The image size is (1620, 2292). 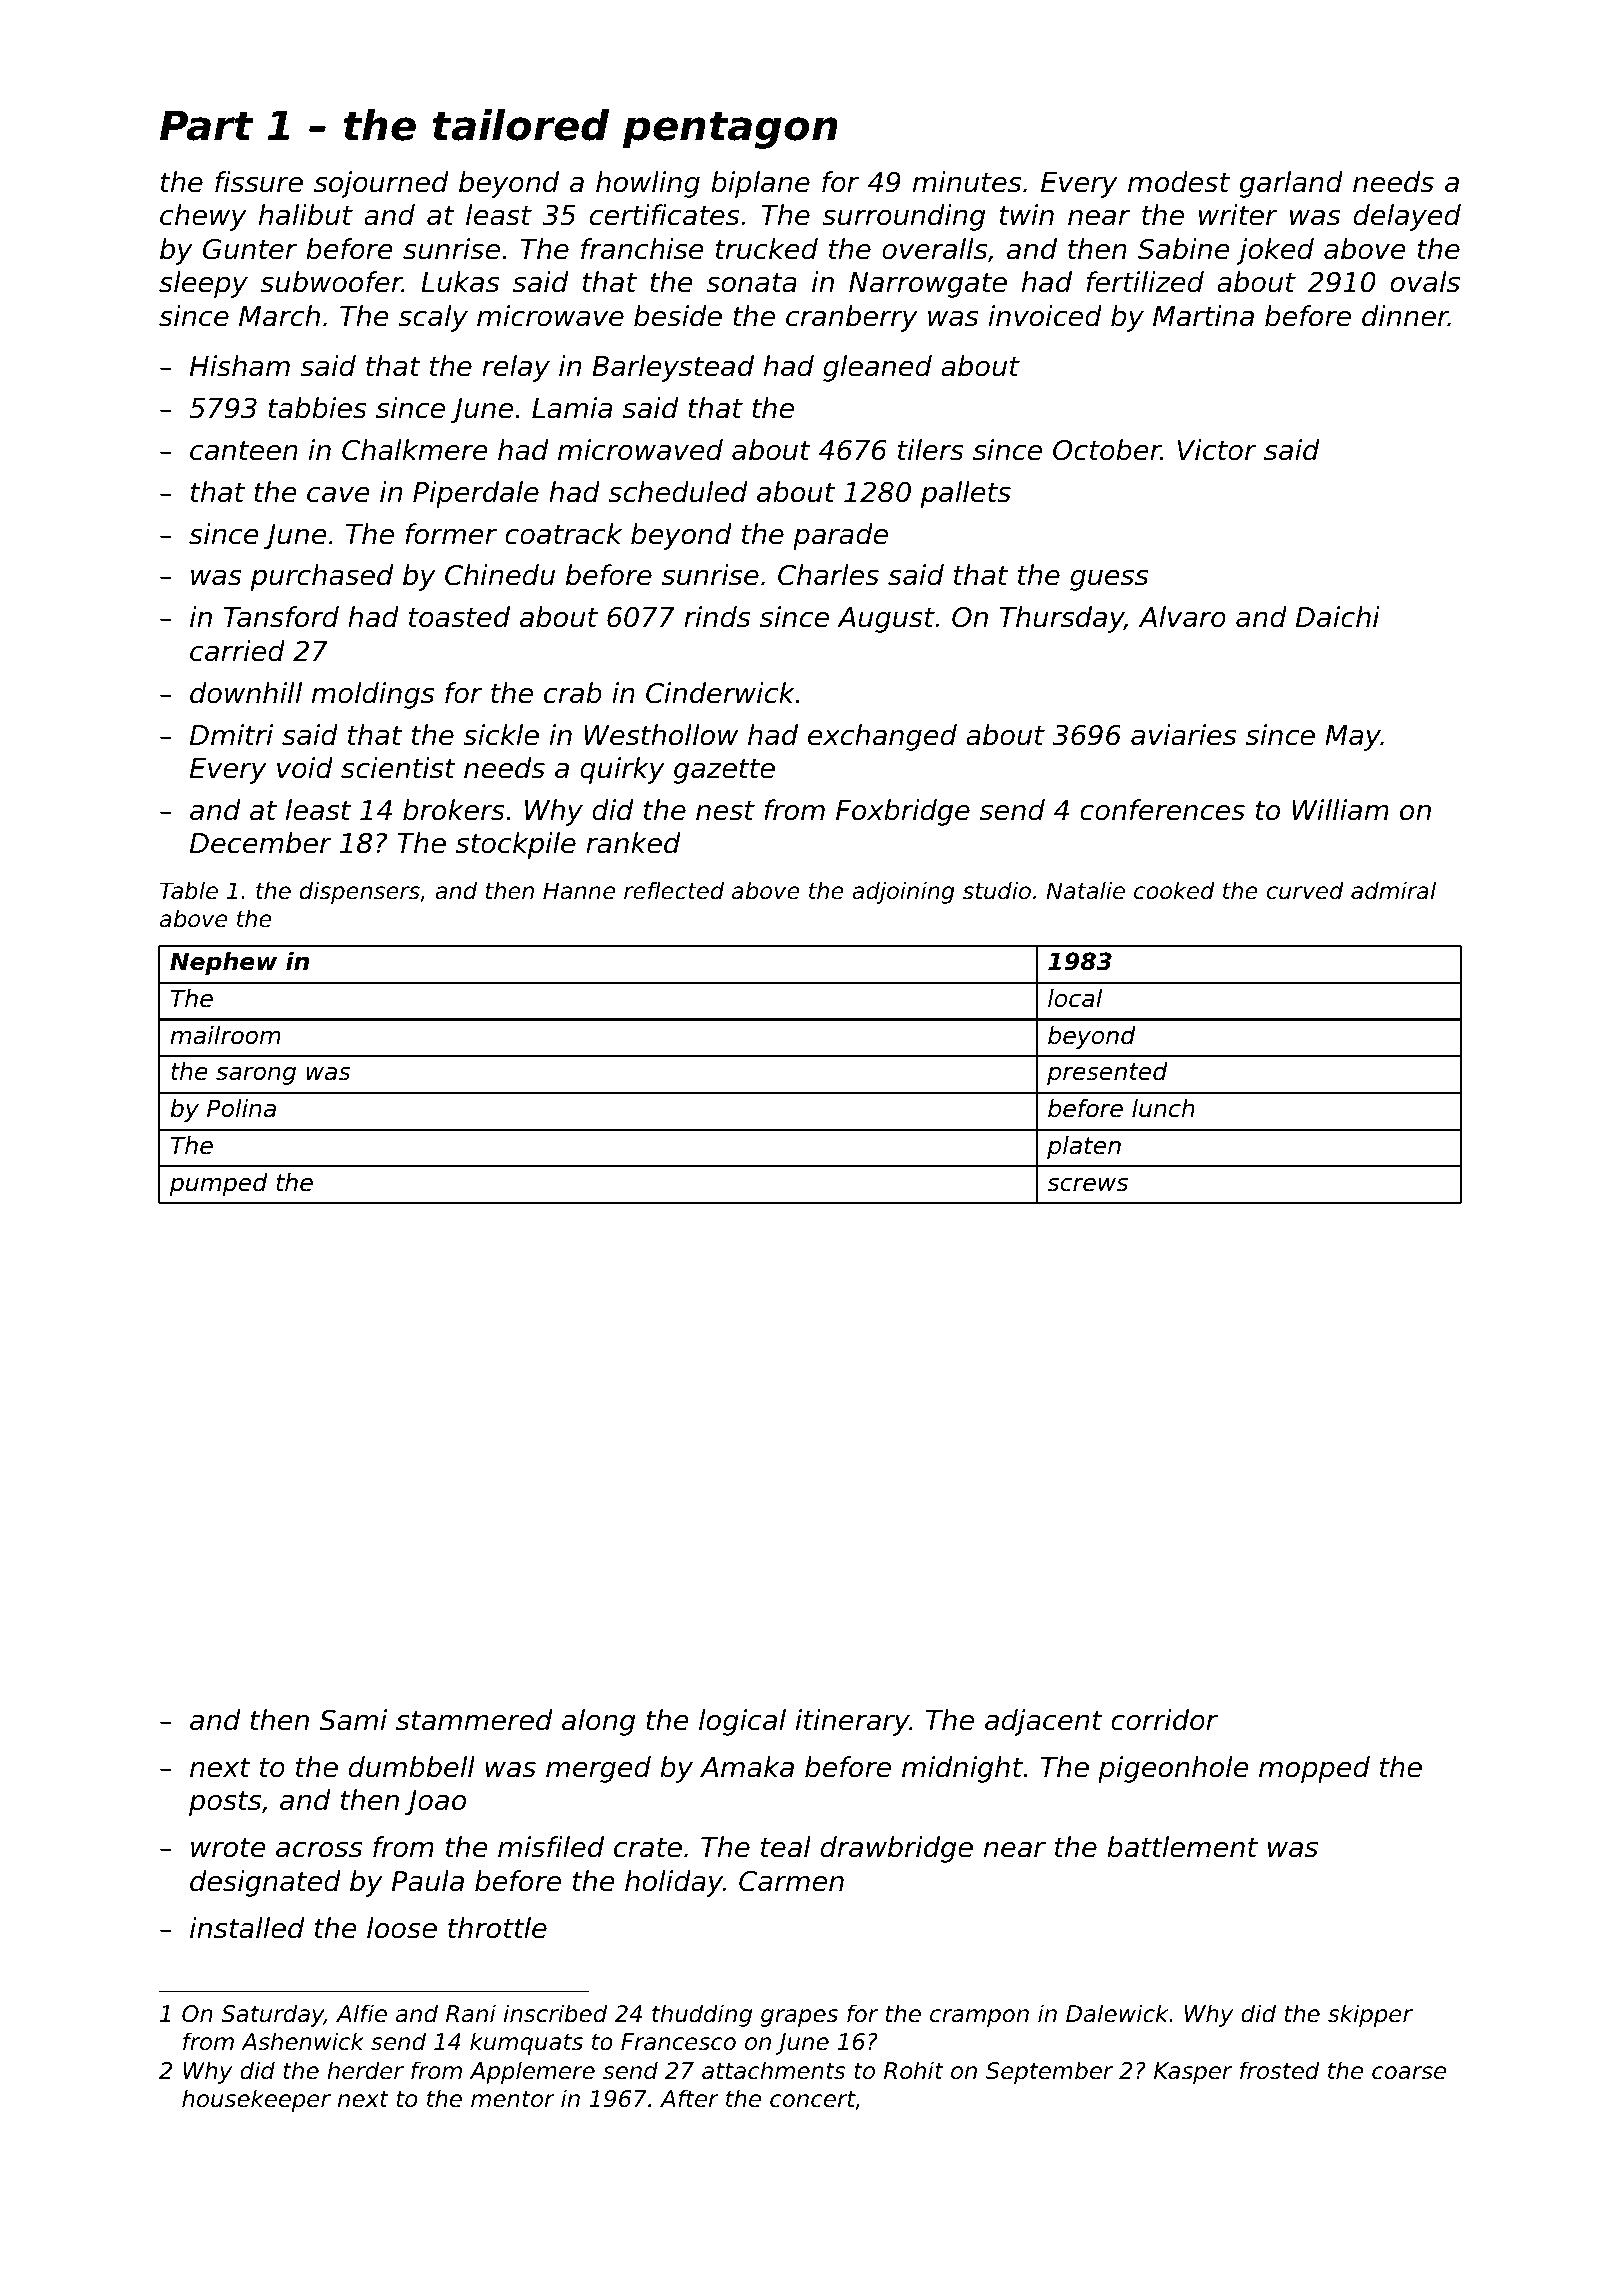 I want to click on housekeeper, so click(x=256, y=2100).
